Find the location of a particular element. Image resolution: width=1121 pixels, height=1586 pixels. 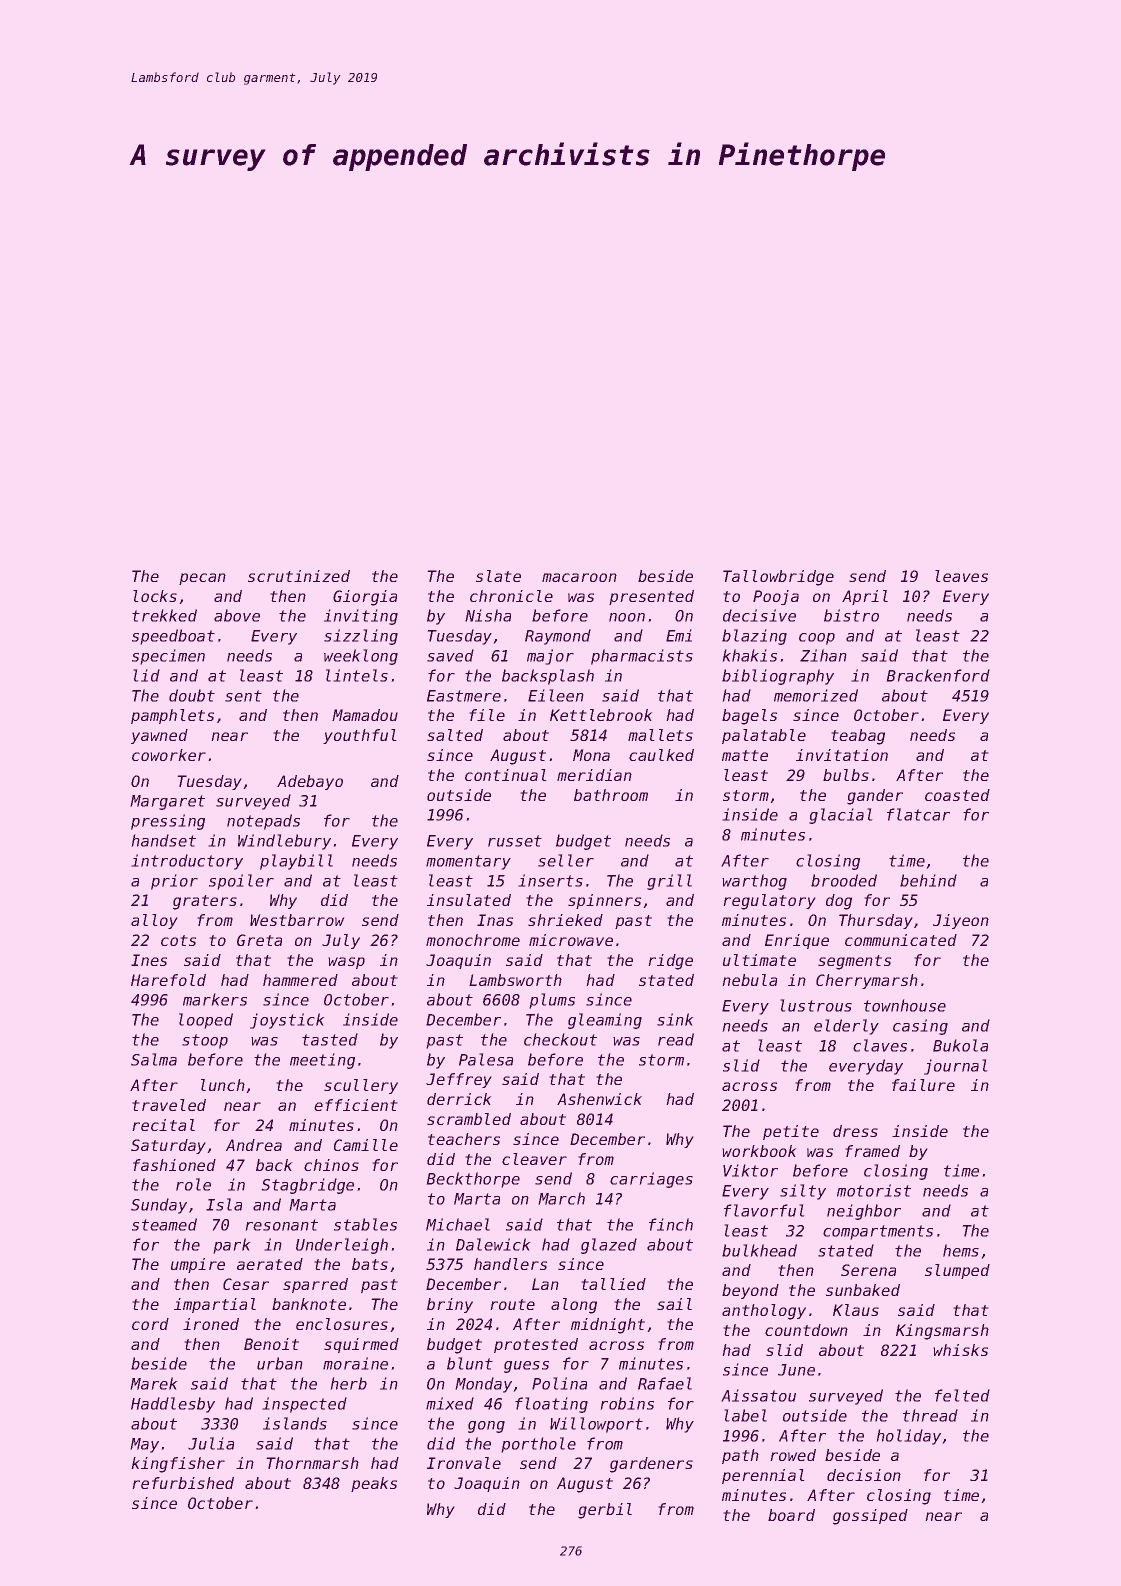

noon is located at coordinates (627, 617).
